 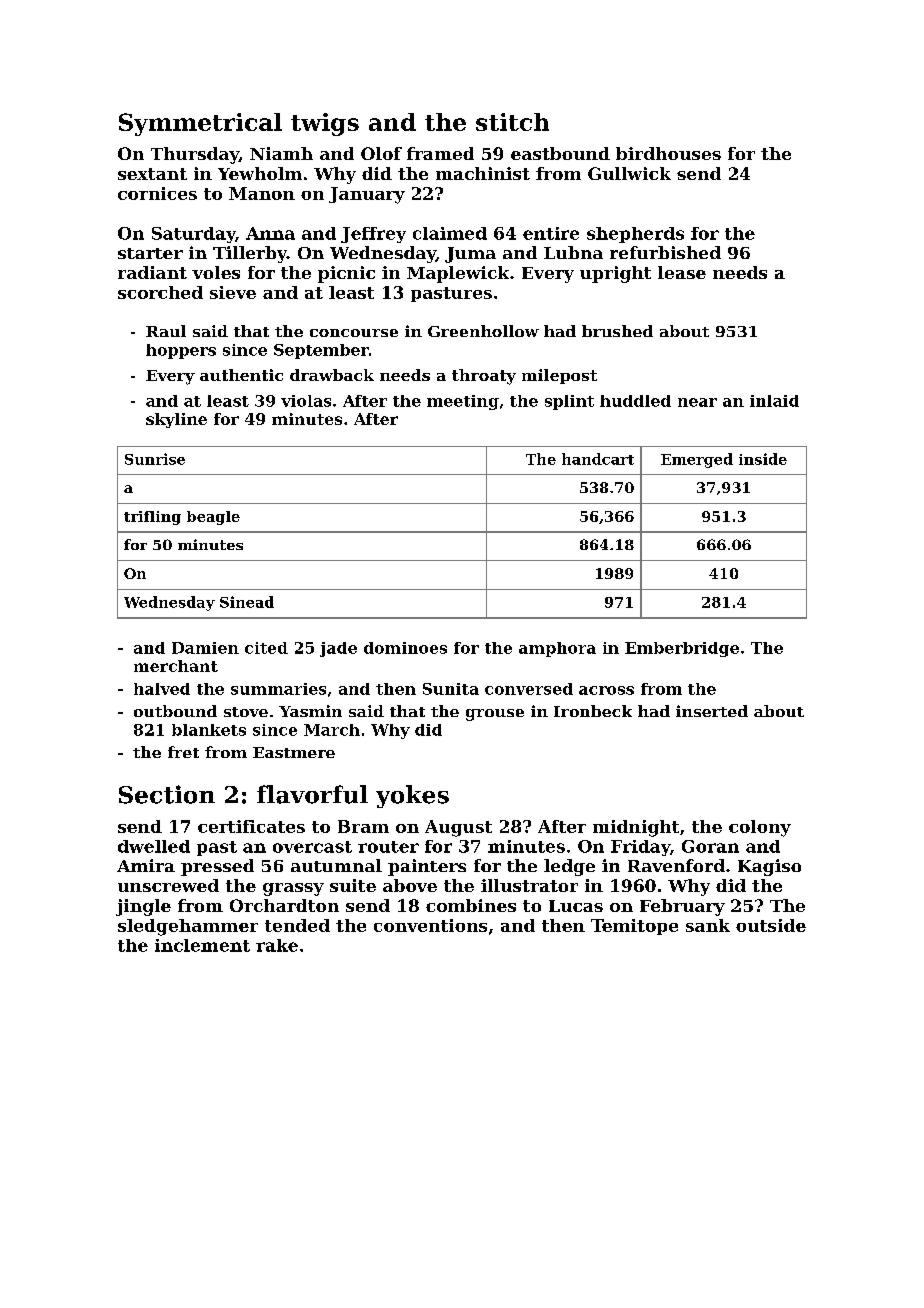 What do you see at coordinates (495, 715) in the page?
I see `grouse` at bounding box center [495, 715].
